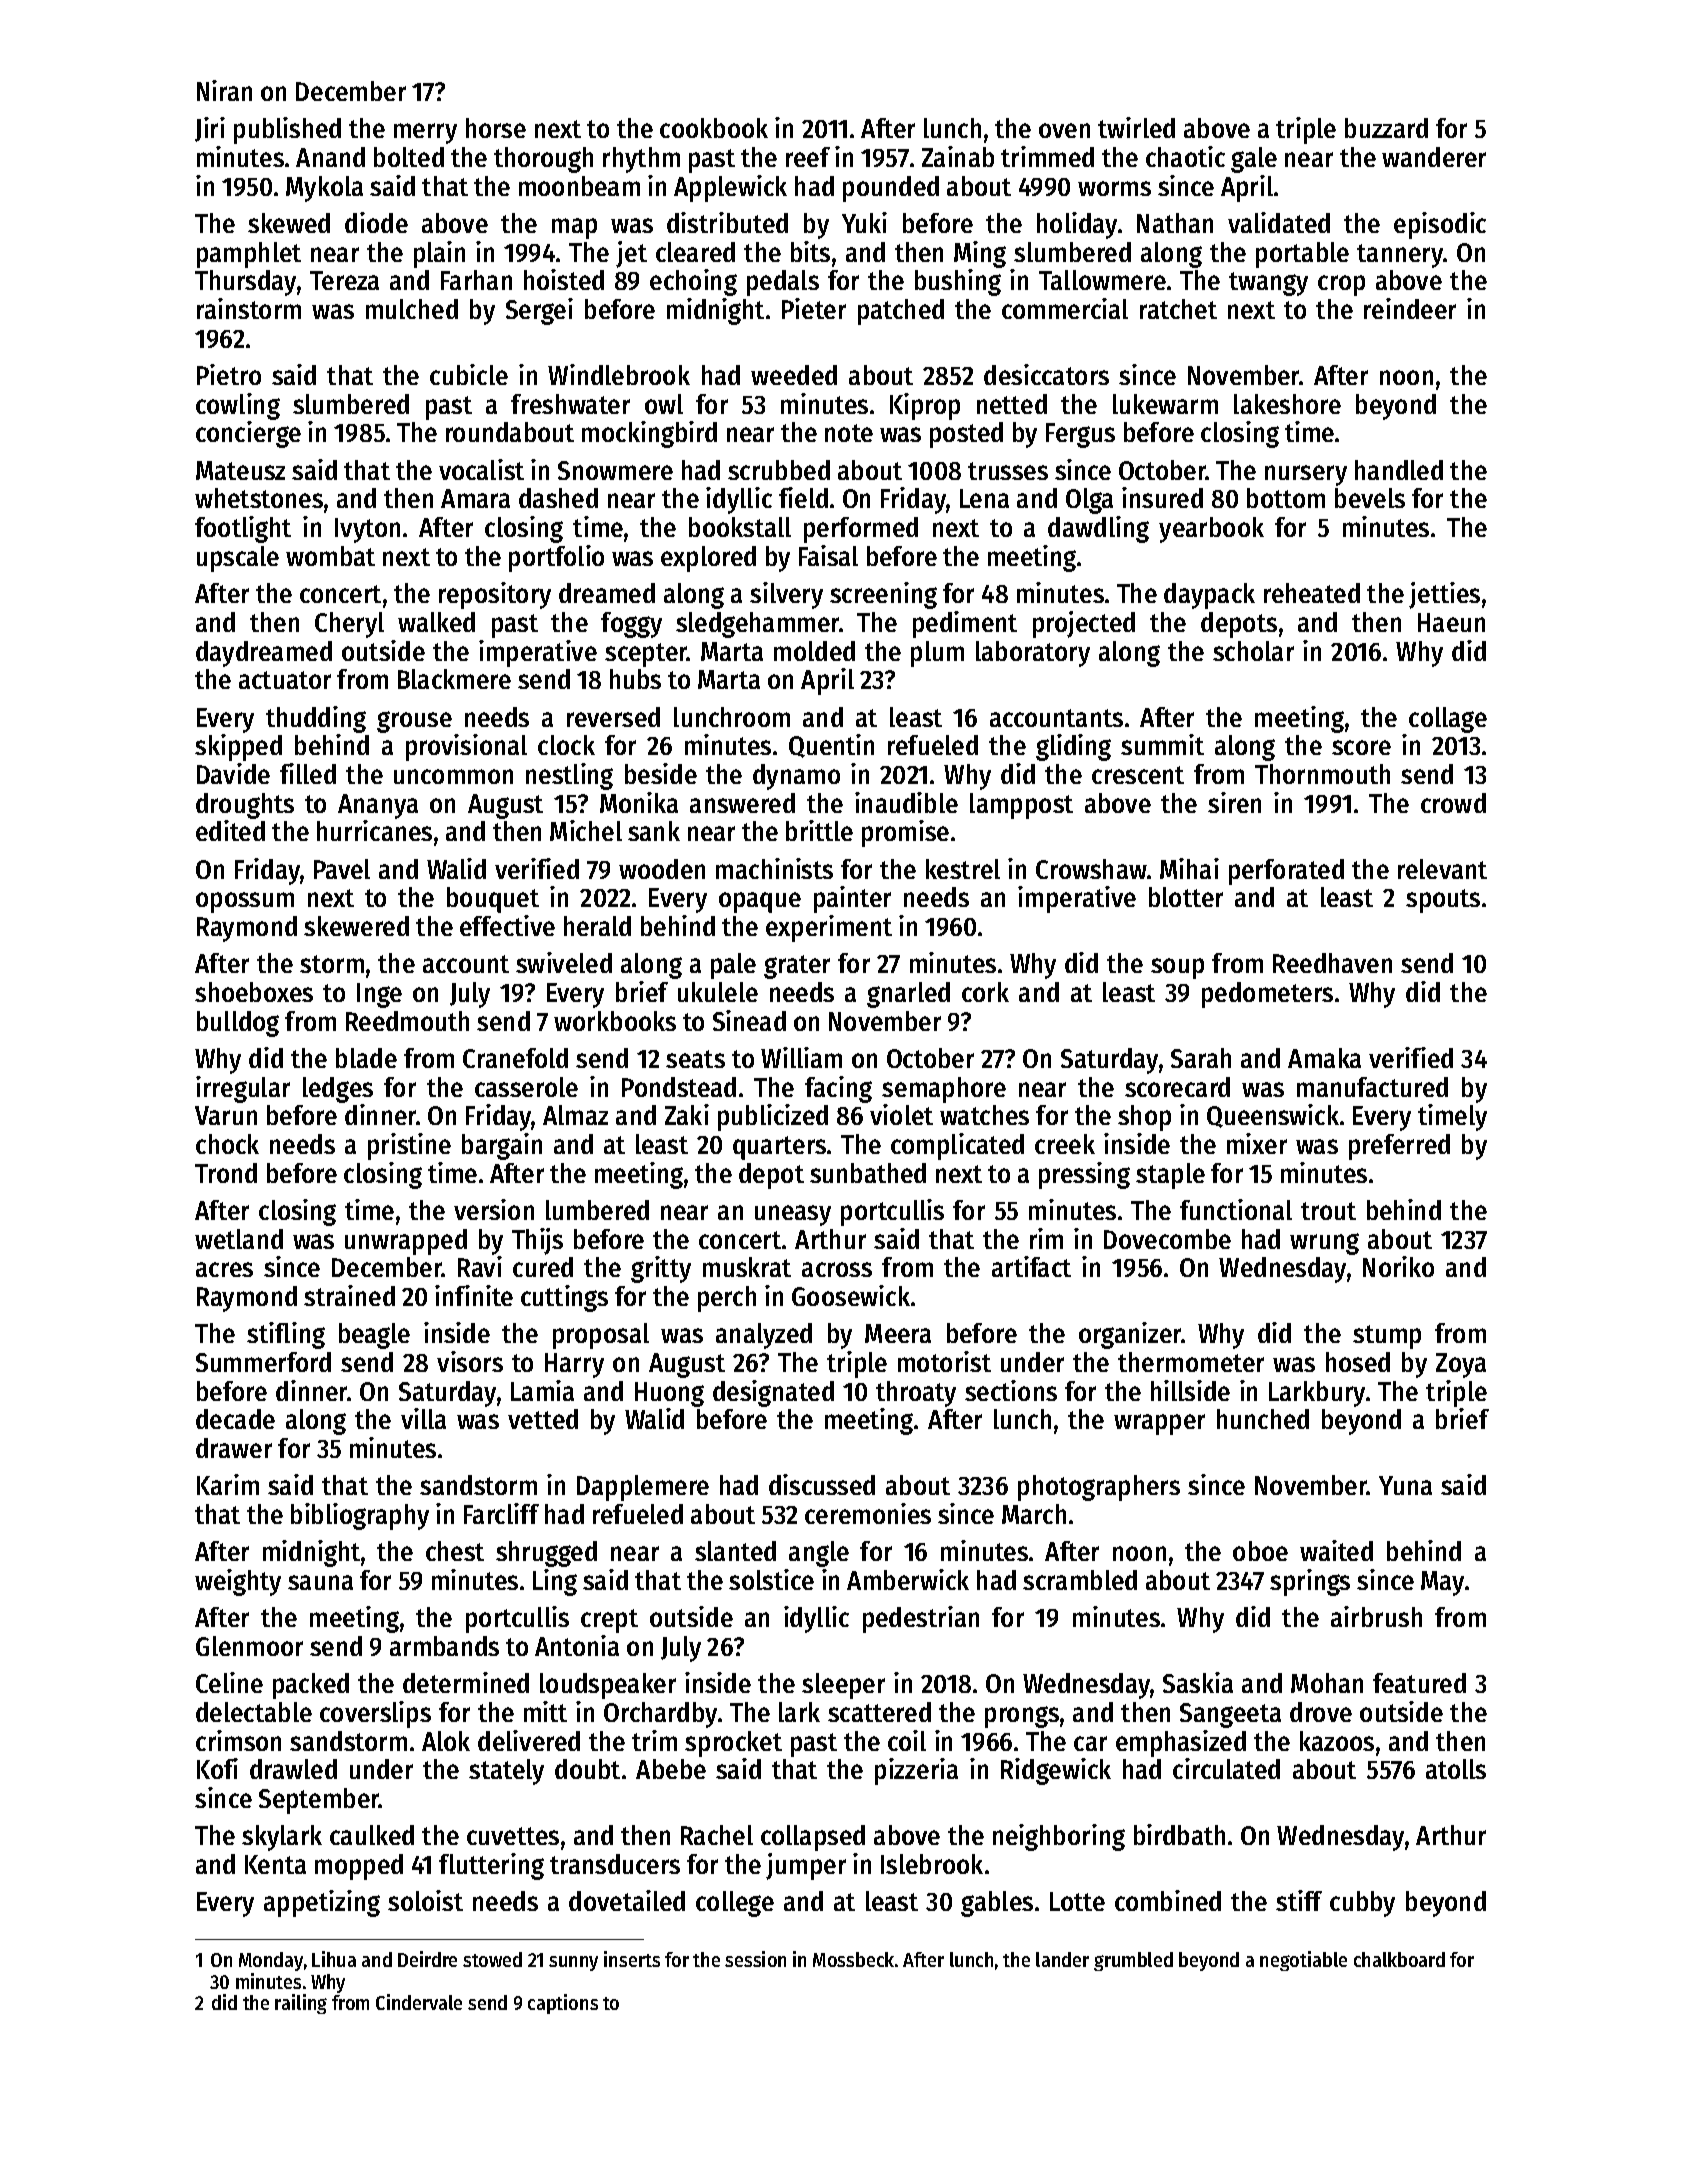 Image resolution: width=1683 pixels, height=2178 pixels. What do you see at coordinates (908, 1579) in the screenshot?
I see `Amberwick` at bounding box center [908, 1579].
